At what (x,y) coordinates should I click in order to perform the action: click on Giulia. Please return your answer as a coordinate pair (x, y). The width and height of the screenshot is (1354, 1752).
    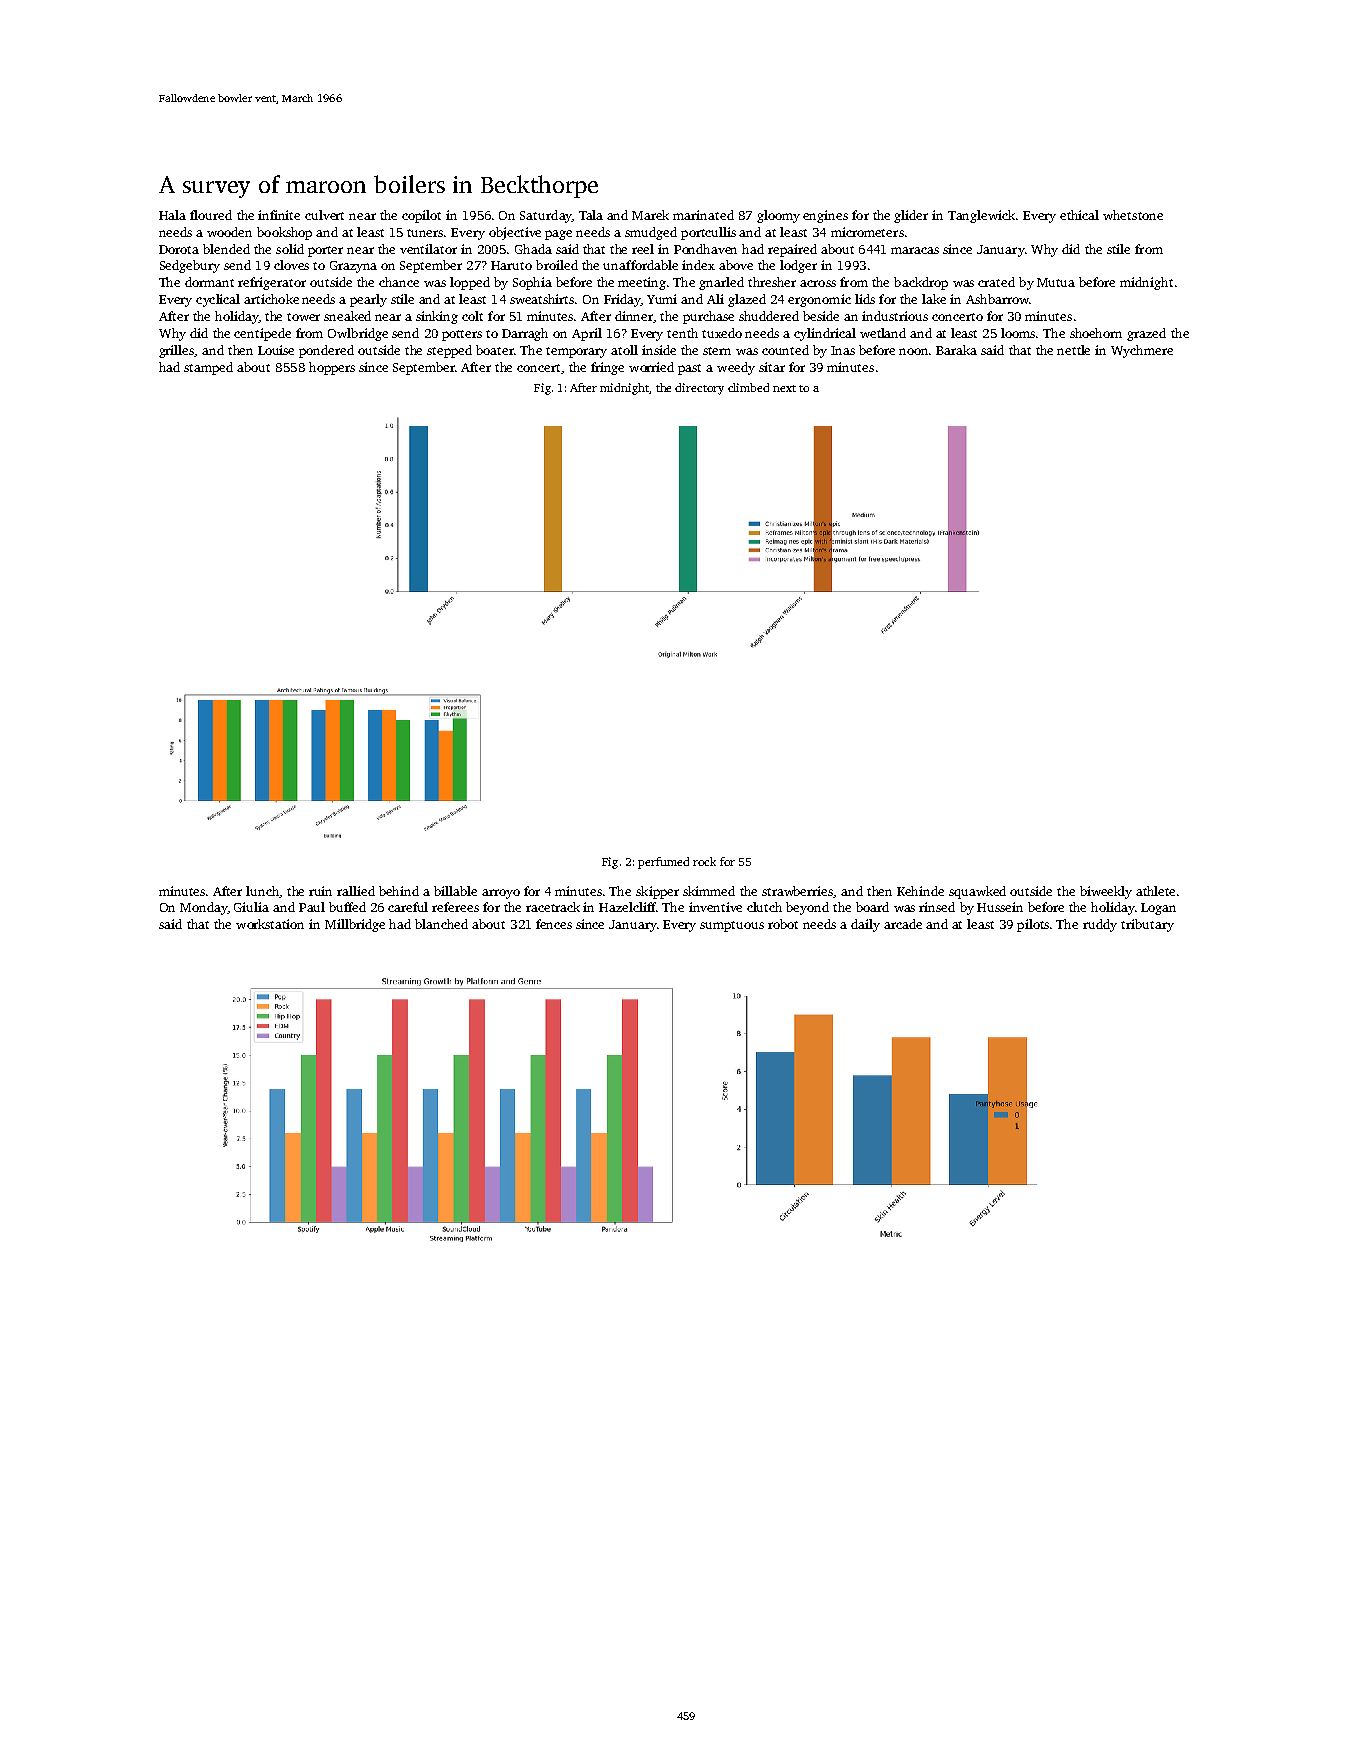
    Looking at the image, I should click on (251, 907).
